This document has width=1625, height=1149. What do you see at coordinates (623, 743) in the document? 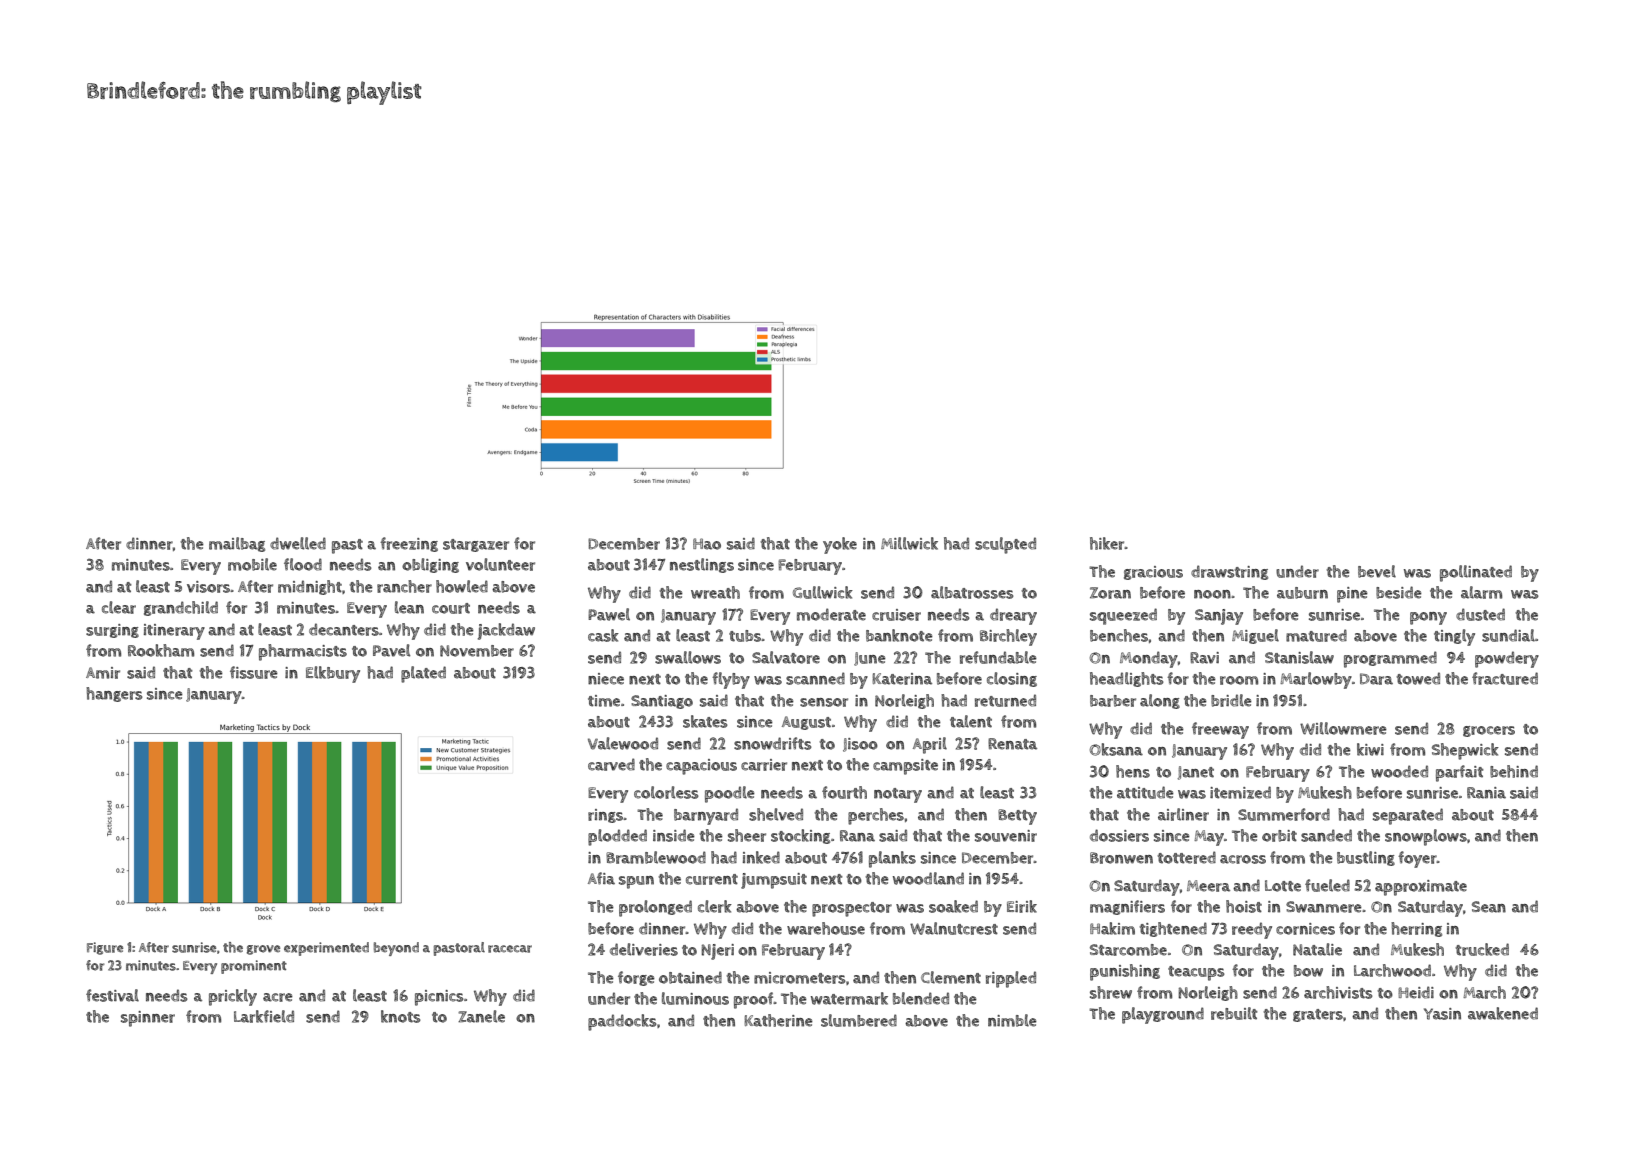
I see `Valewood` at bounding box center [623, 743].
